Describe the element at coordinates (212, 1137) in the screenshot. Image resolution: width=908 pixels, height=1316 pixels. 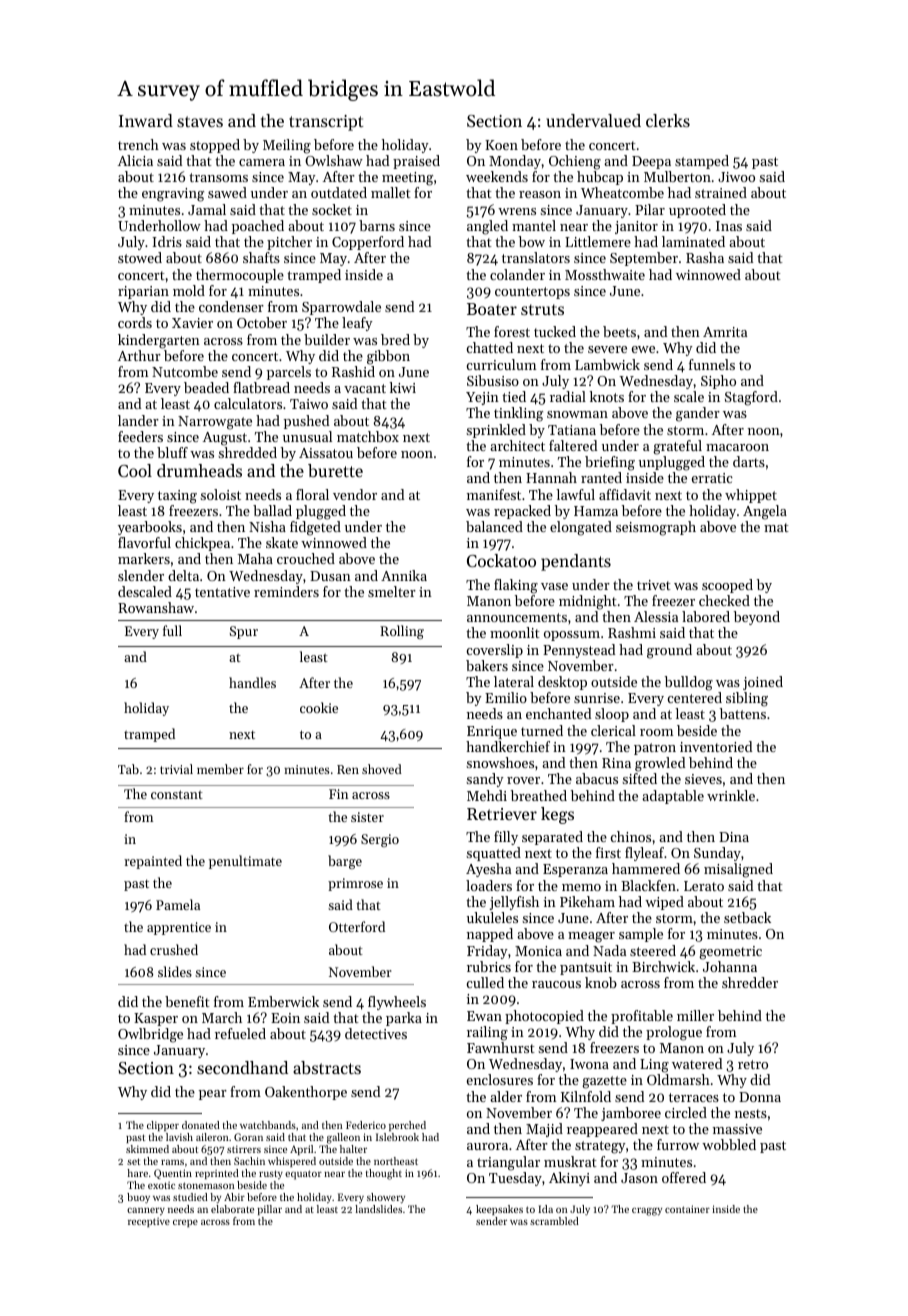
I see `aileron` at that location.
